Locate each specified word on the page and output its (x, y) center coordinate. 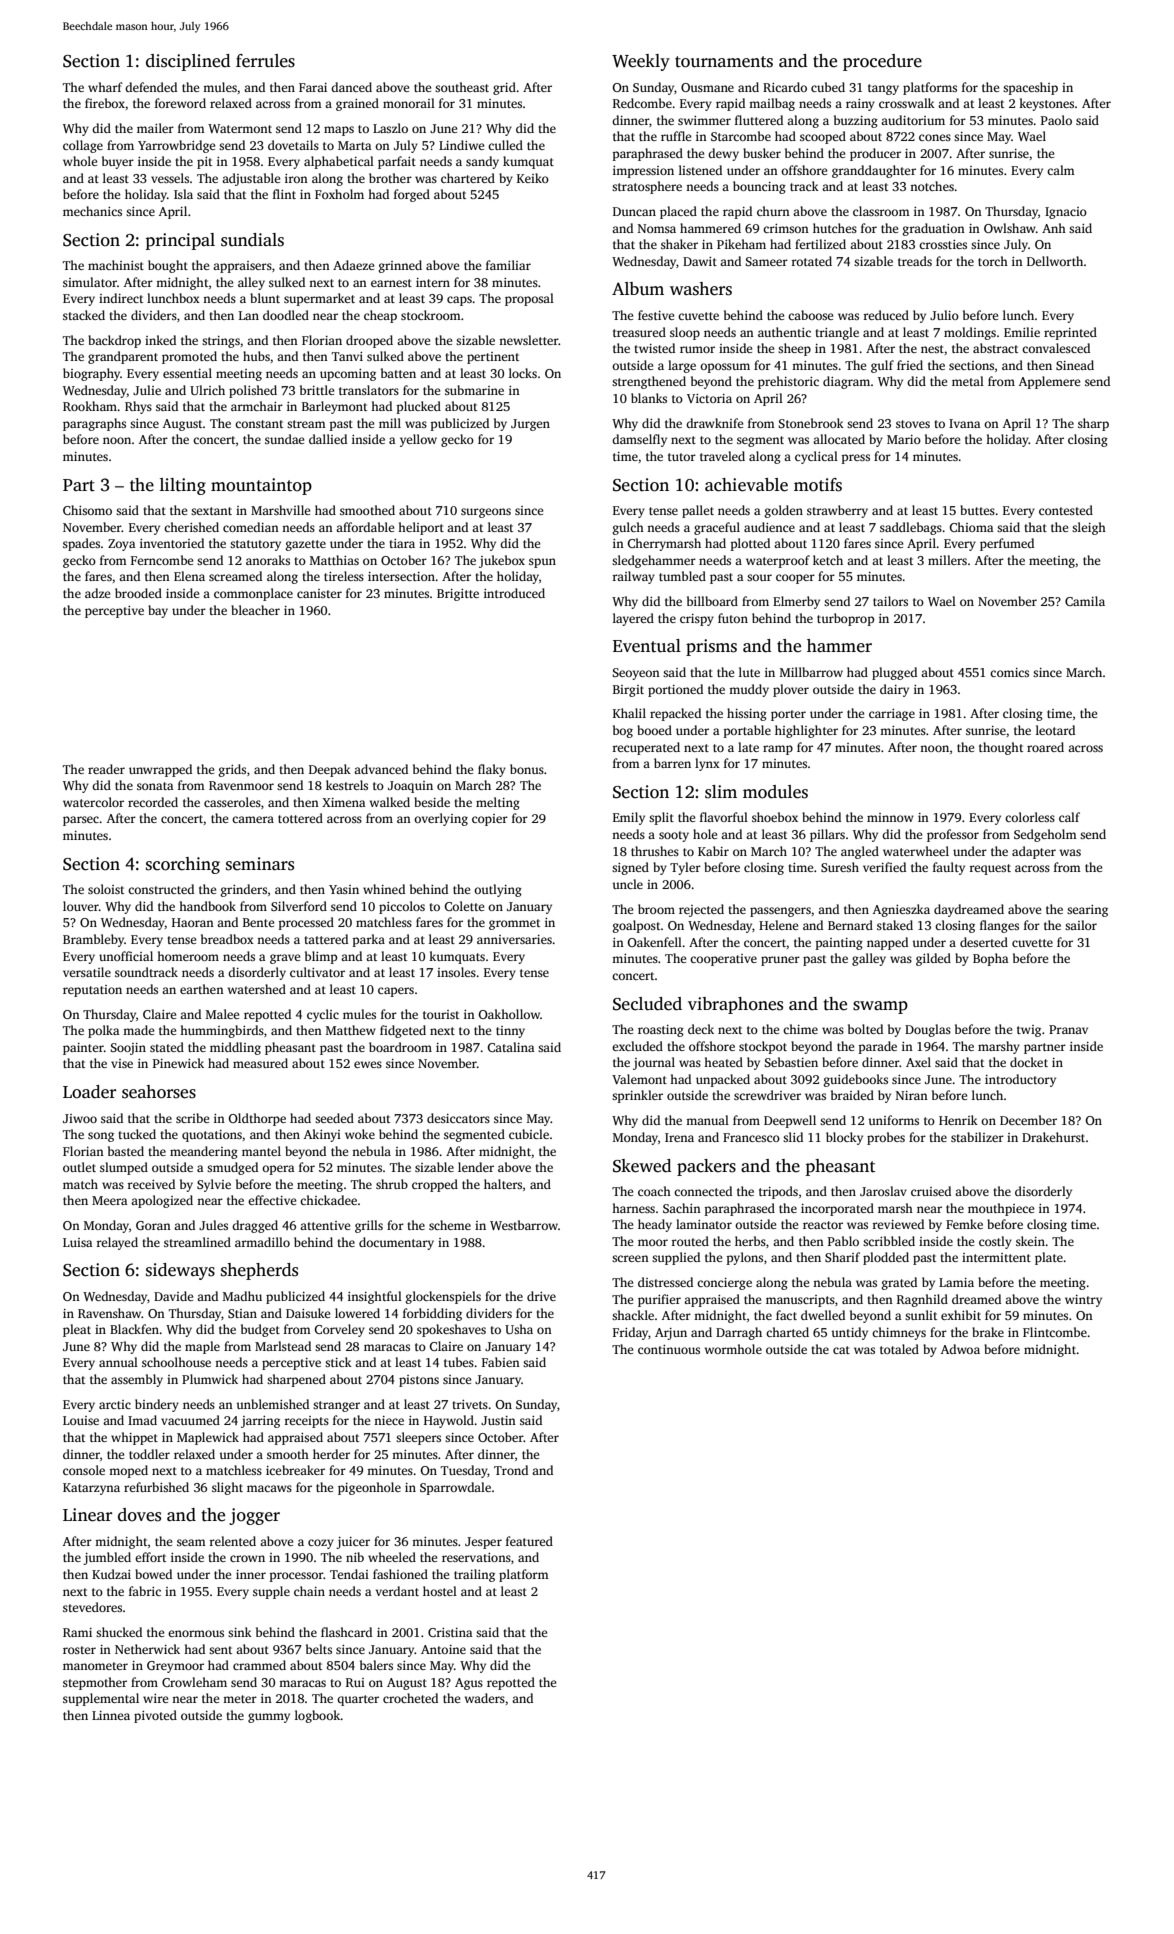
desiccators (458, 1118)
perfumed (1007, 544)
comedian (251, 527)
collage (83, 146)
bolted (865, 1029)
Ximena (344, 802)
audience (769, 527)
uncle (628, 884)
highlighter (806, 731)
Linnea (111, 1715)
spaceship (1030, 88)
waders (485, 1698)
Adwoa (960, 1349)
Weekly (641, 62)
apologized (162, 1201)
